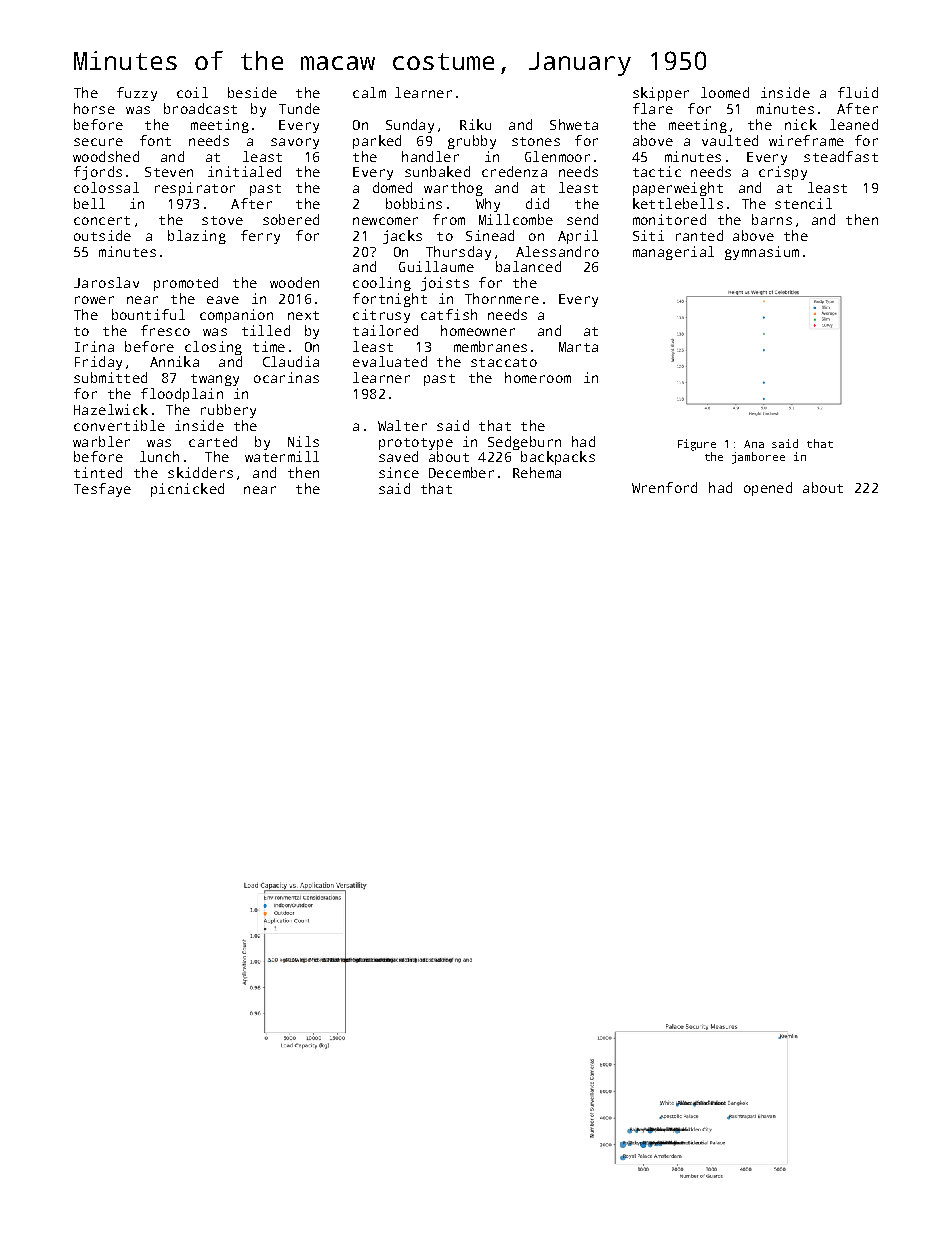  I want to click on Sedgeburn, so click(524, 443).
